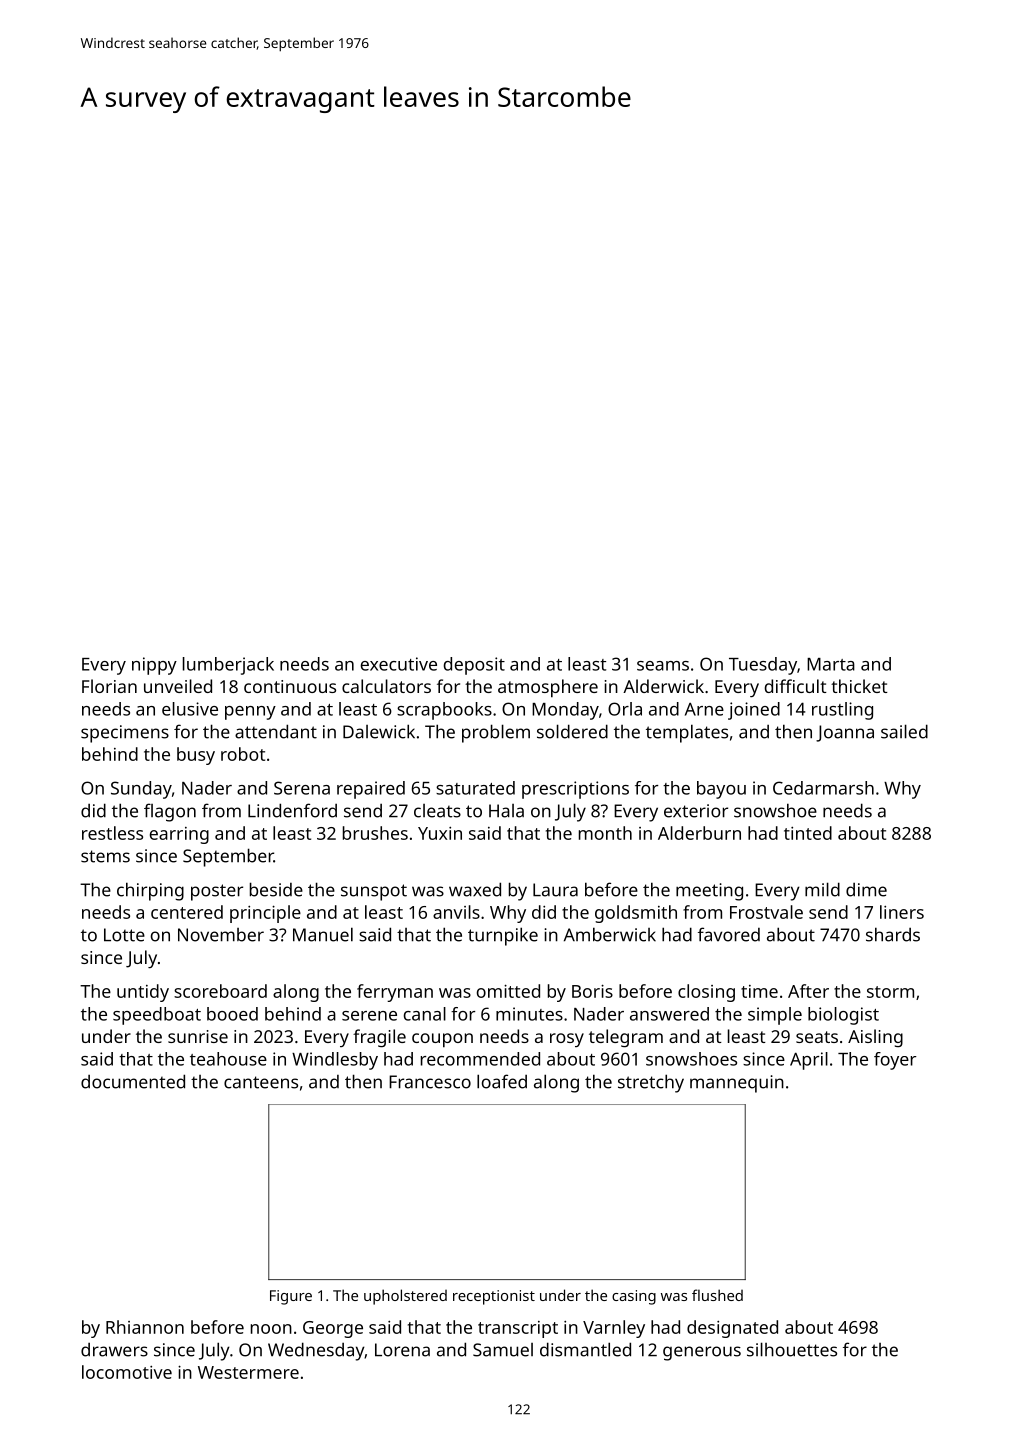 This screenshot has width=1014, height=1440. Describe the element at coordinates (271, 1329) in the screenshot. I see `noon` at that location.
